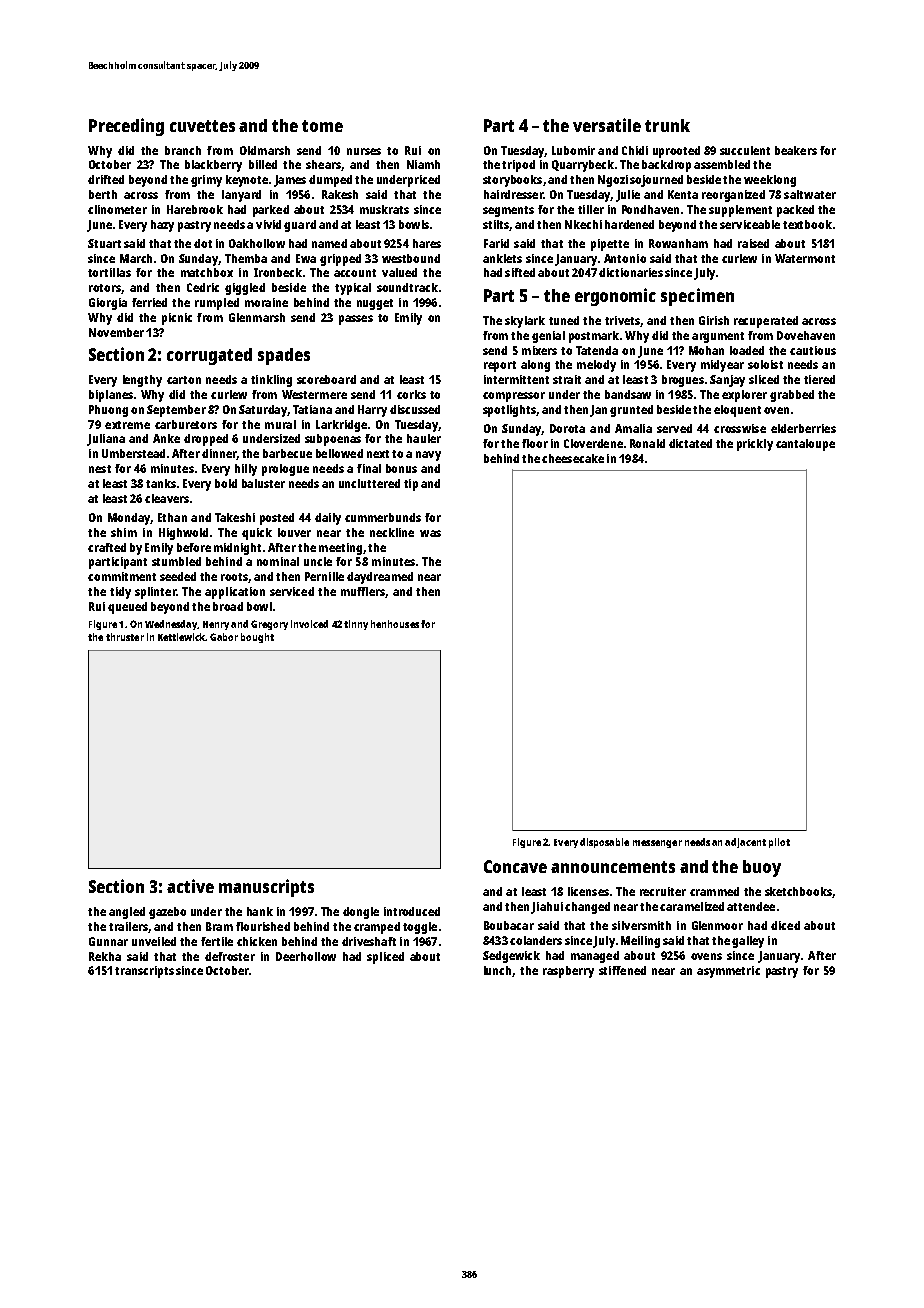 This image has width=924, height=1308. I want to click on adjacent, so click(745, 843).
